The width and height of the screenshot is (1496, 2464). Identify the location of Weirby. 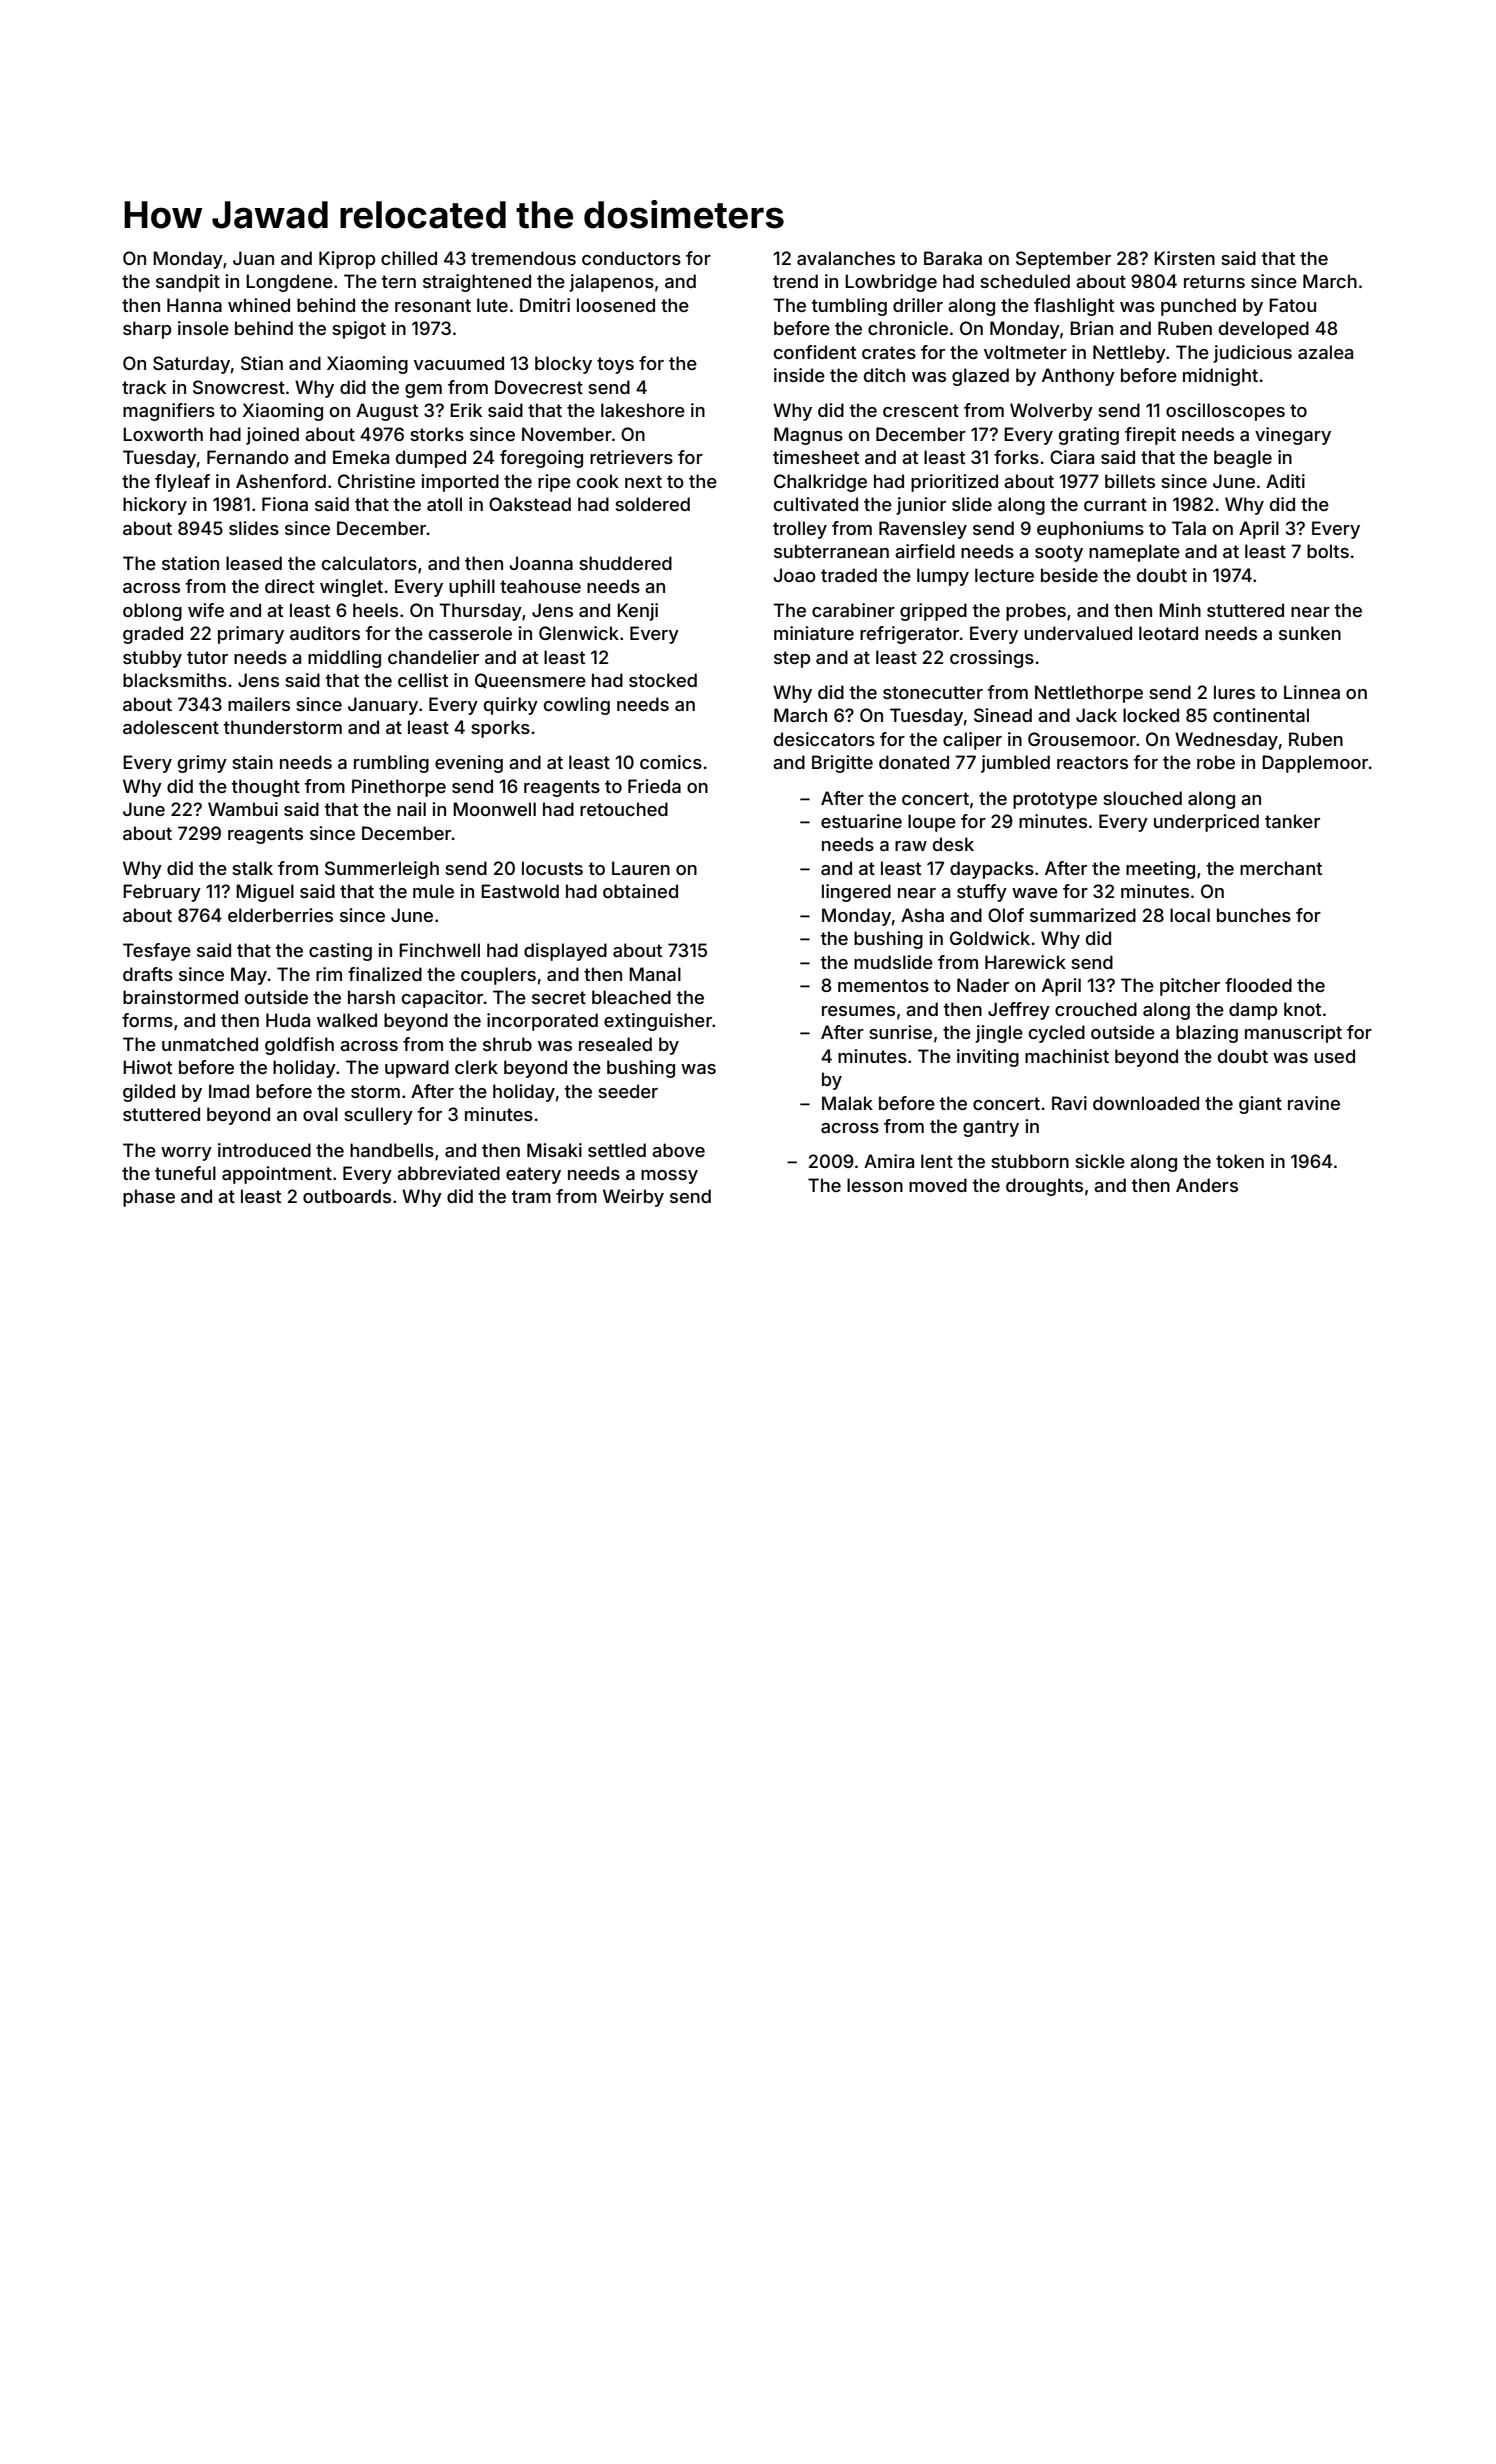
(633, 1198).
